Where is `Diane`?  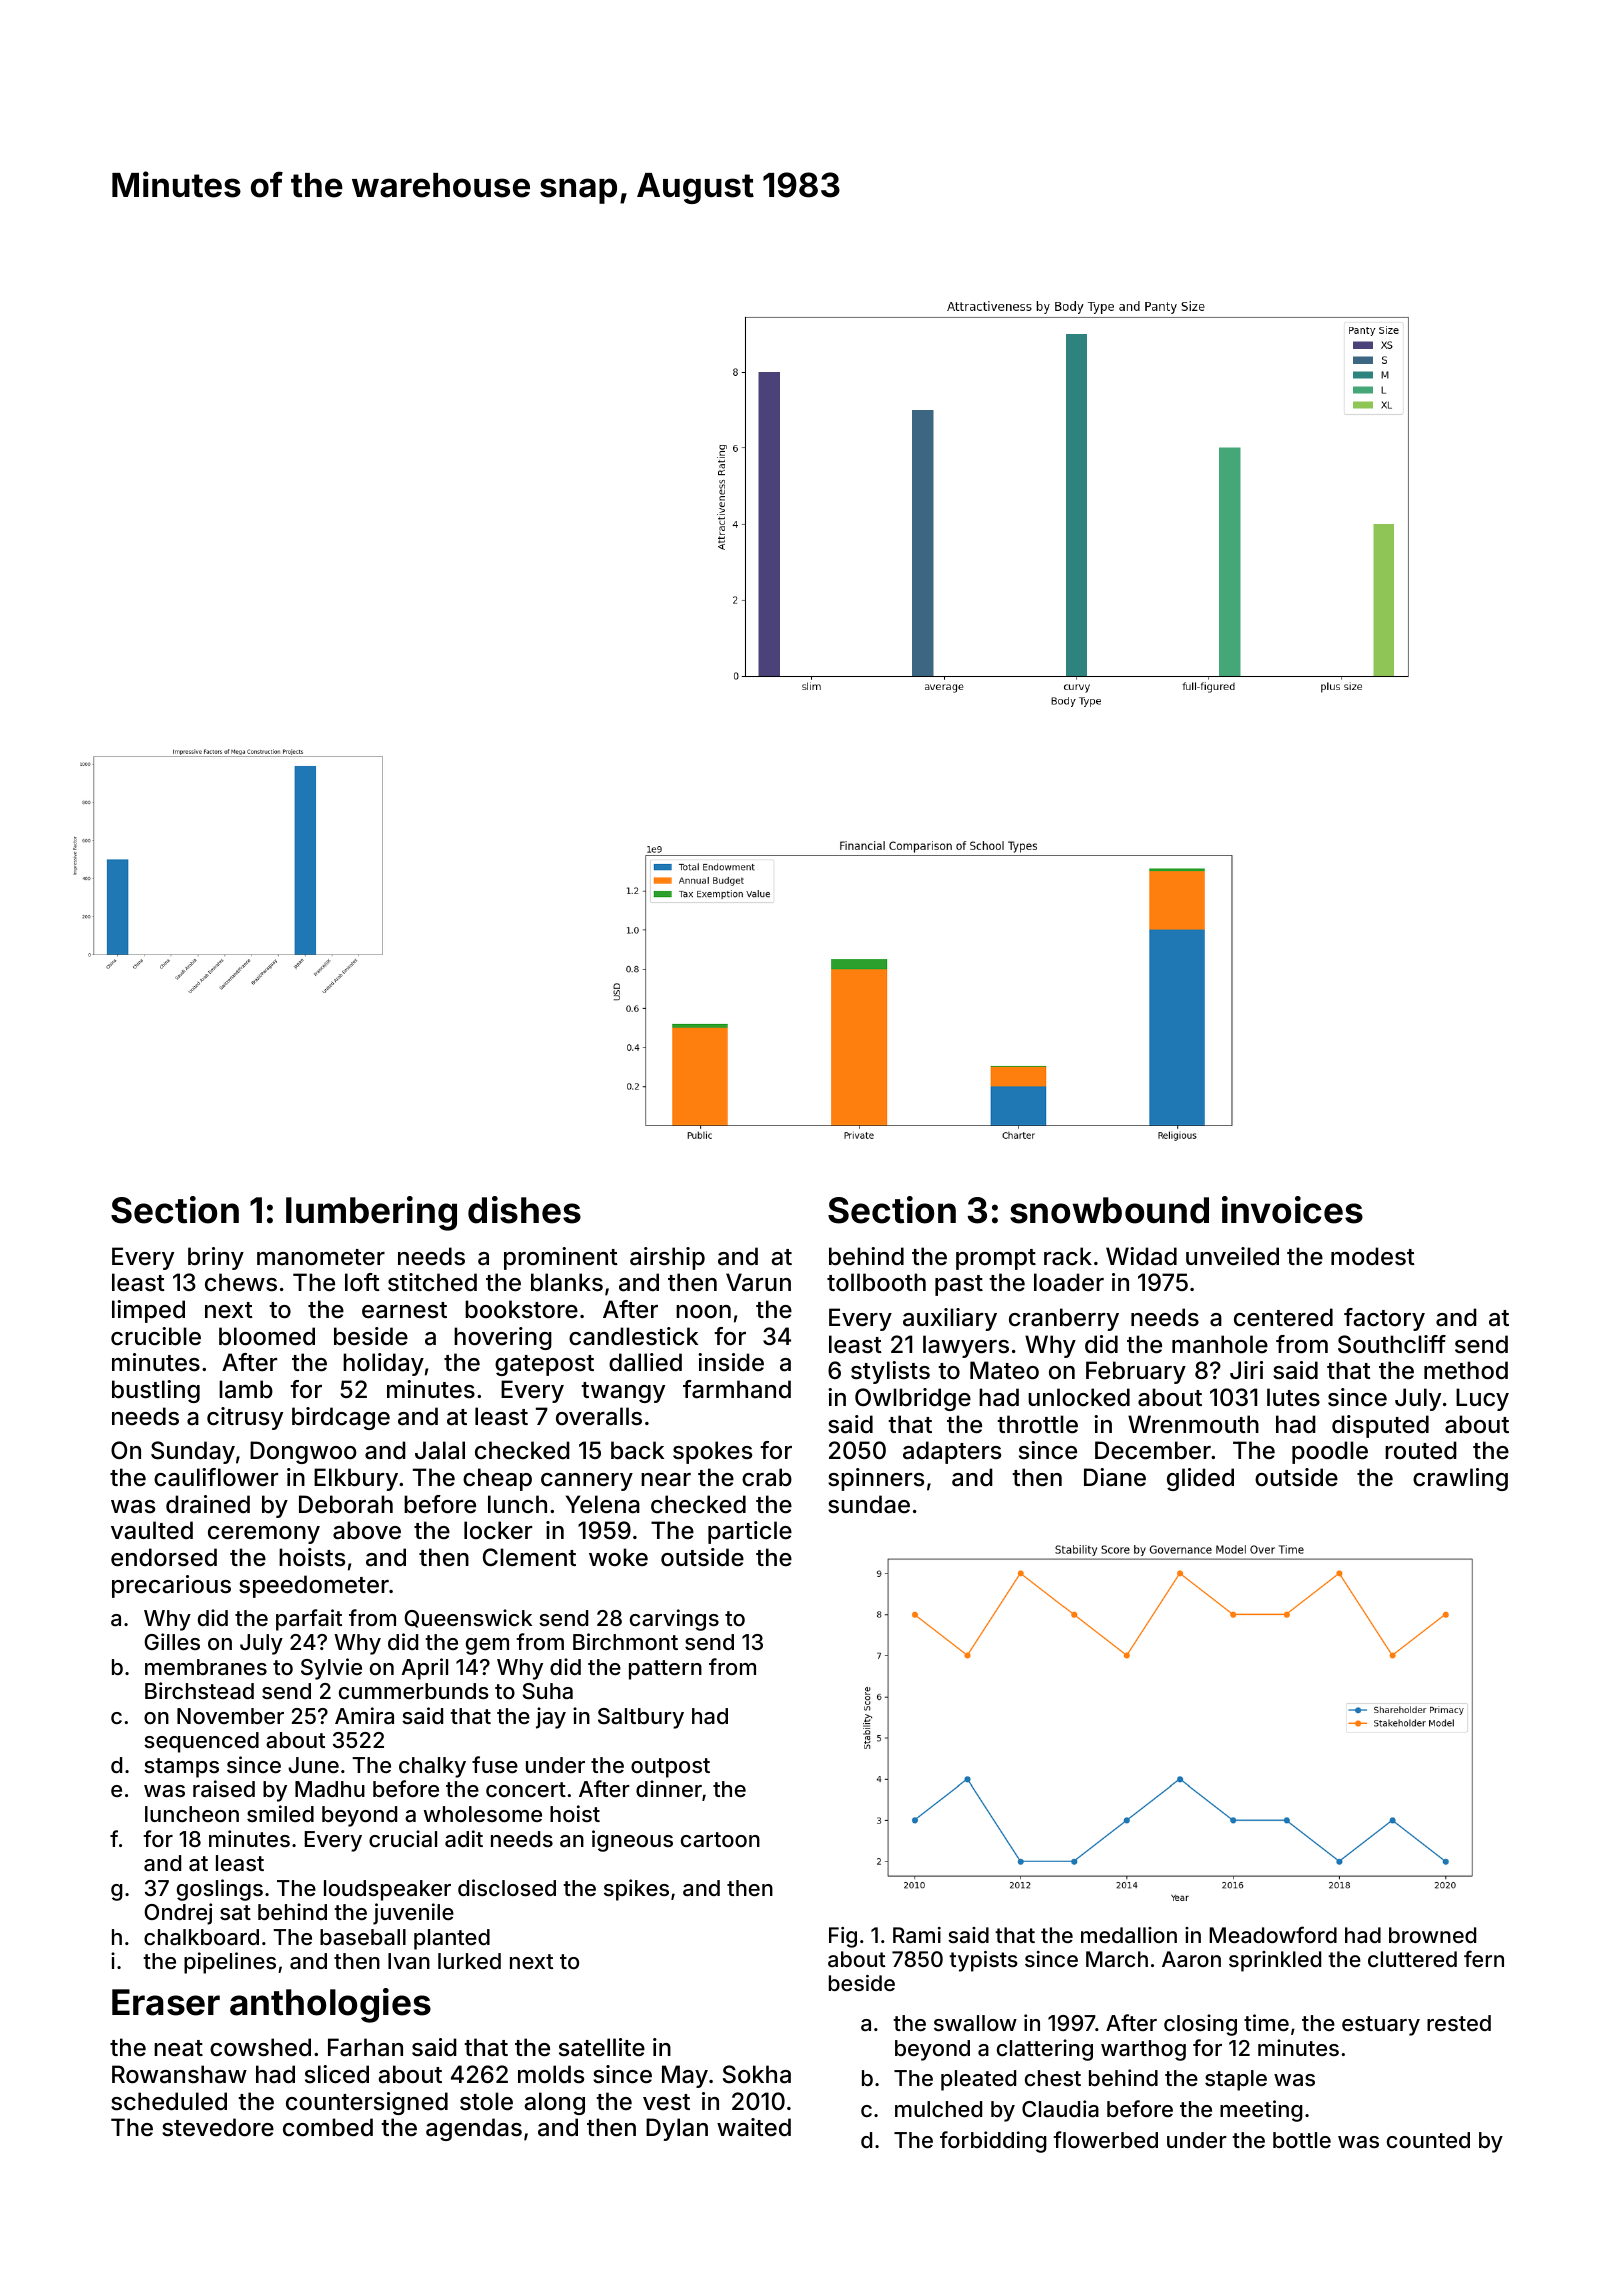 Diane is located at coordinates (1115, 1477).
